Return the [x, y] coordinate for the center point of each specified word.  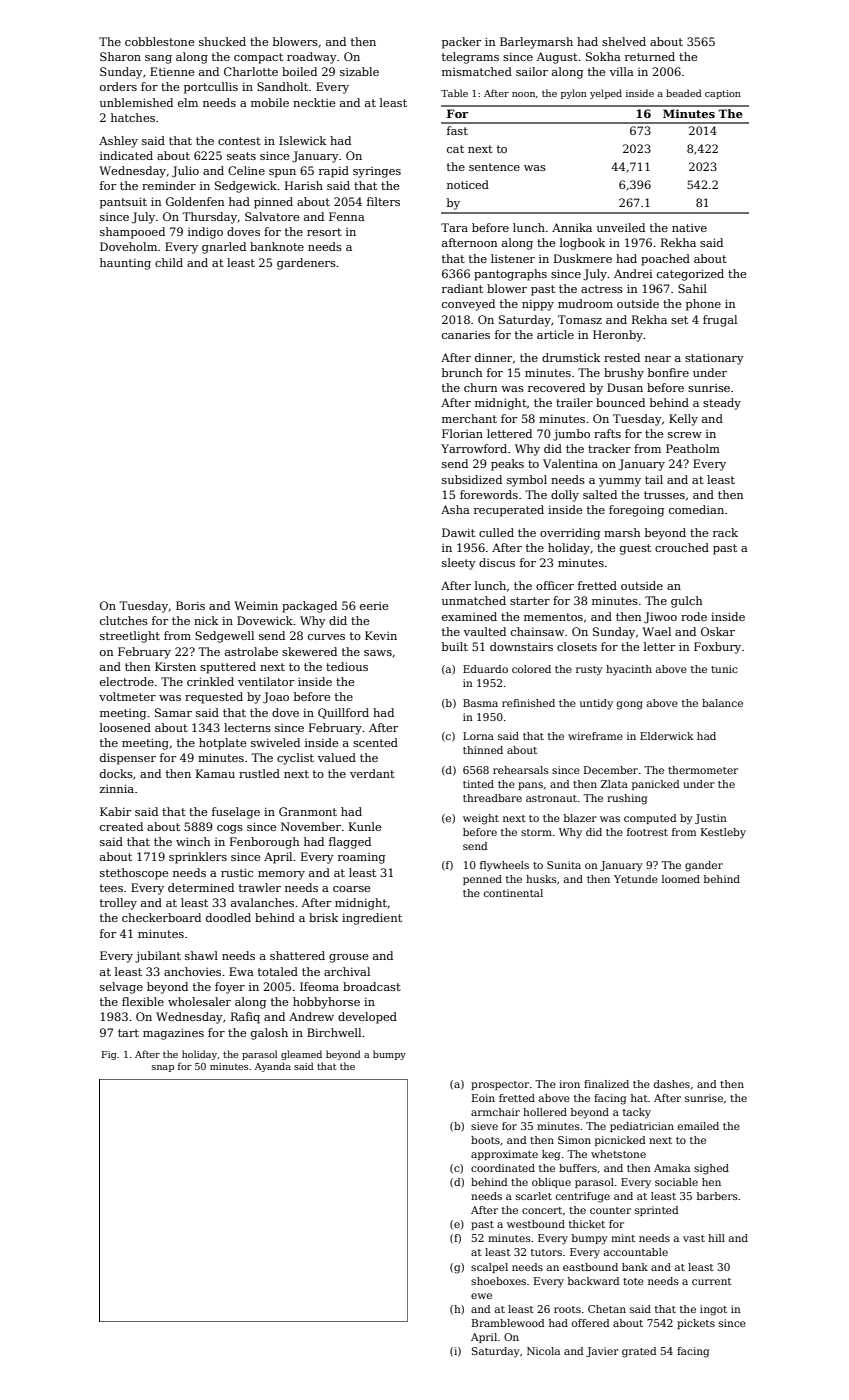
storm [536, 832]
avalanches [262, 902]
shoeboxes [498, 1281]
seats [241, 156]
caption [723, 94]
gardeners [306, 264]
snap [163, 1068]
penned [482, 880]
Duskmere [583, 258]
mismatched [477, 71]
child [169, 262]
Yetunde [636, 879]
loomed [681, 879]
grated [639, 1352]
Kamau [215, 773]
